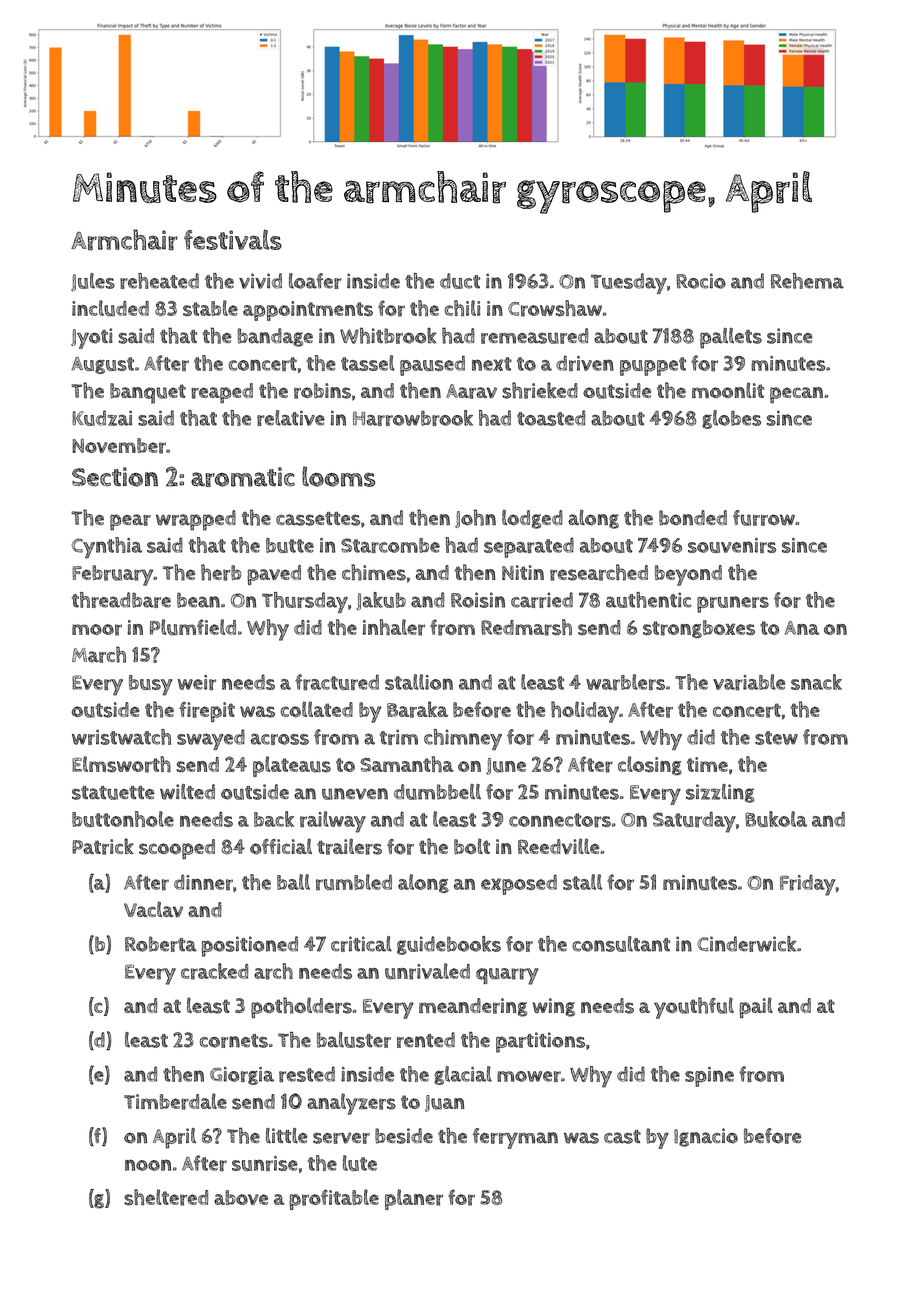 The image size is (924, 1311). I want to click on tassel, so click(368, 363).
